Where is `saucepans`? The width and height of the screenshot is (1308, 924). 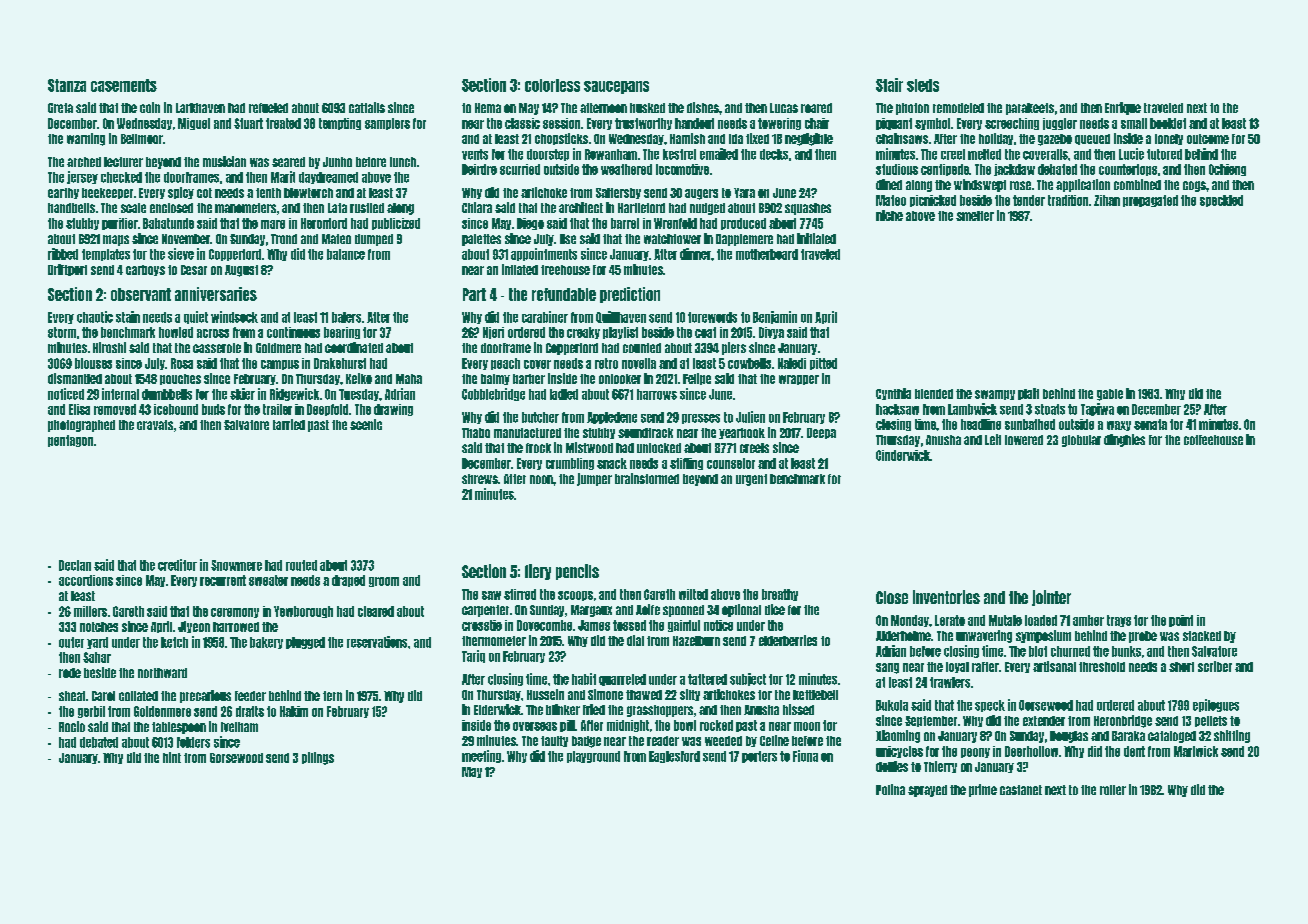 saucepans is located at coordinates (616, 87).
